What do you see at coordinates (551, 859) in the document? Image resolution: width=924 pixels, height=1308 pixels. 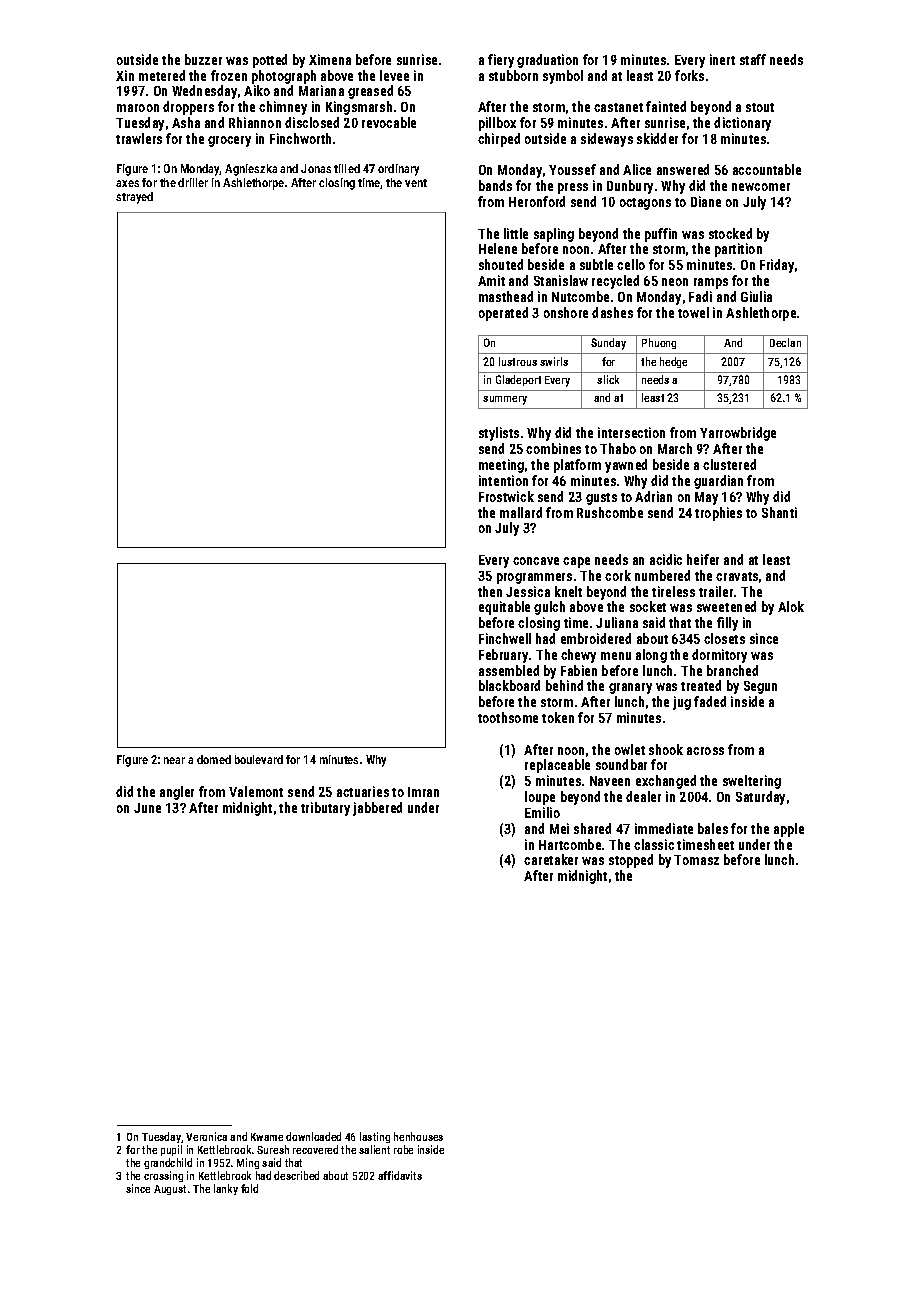 I see `caretaker` at bounding box center [551, 859].
